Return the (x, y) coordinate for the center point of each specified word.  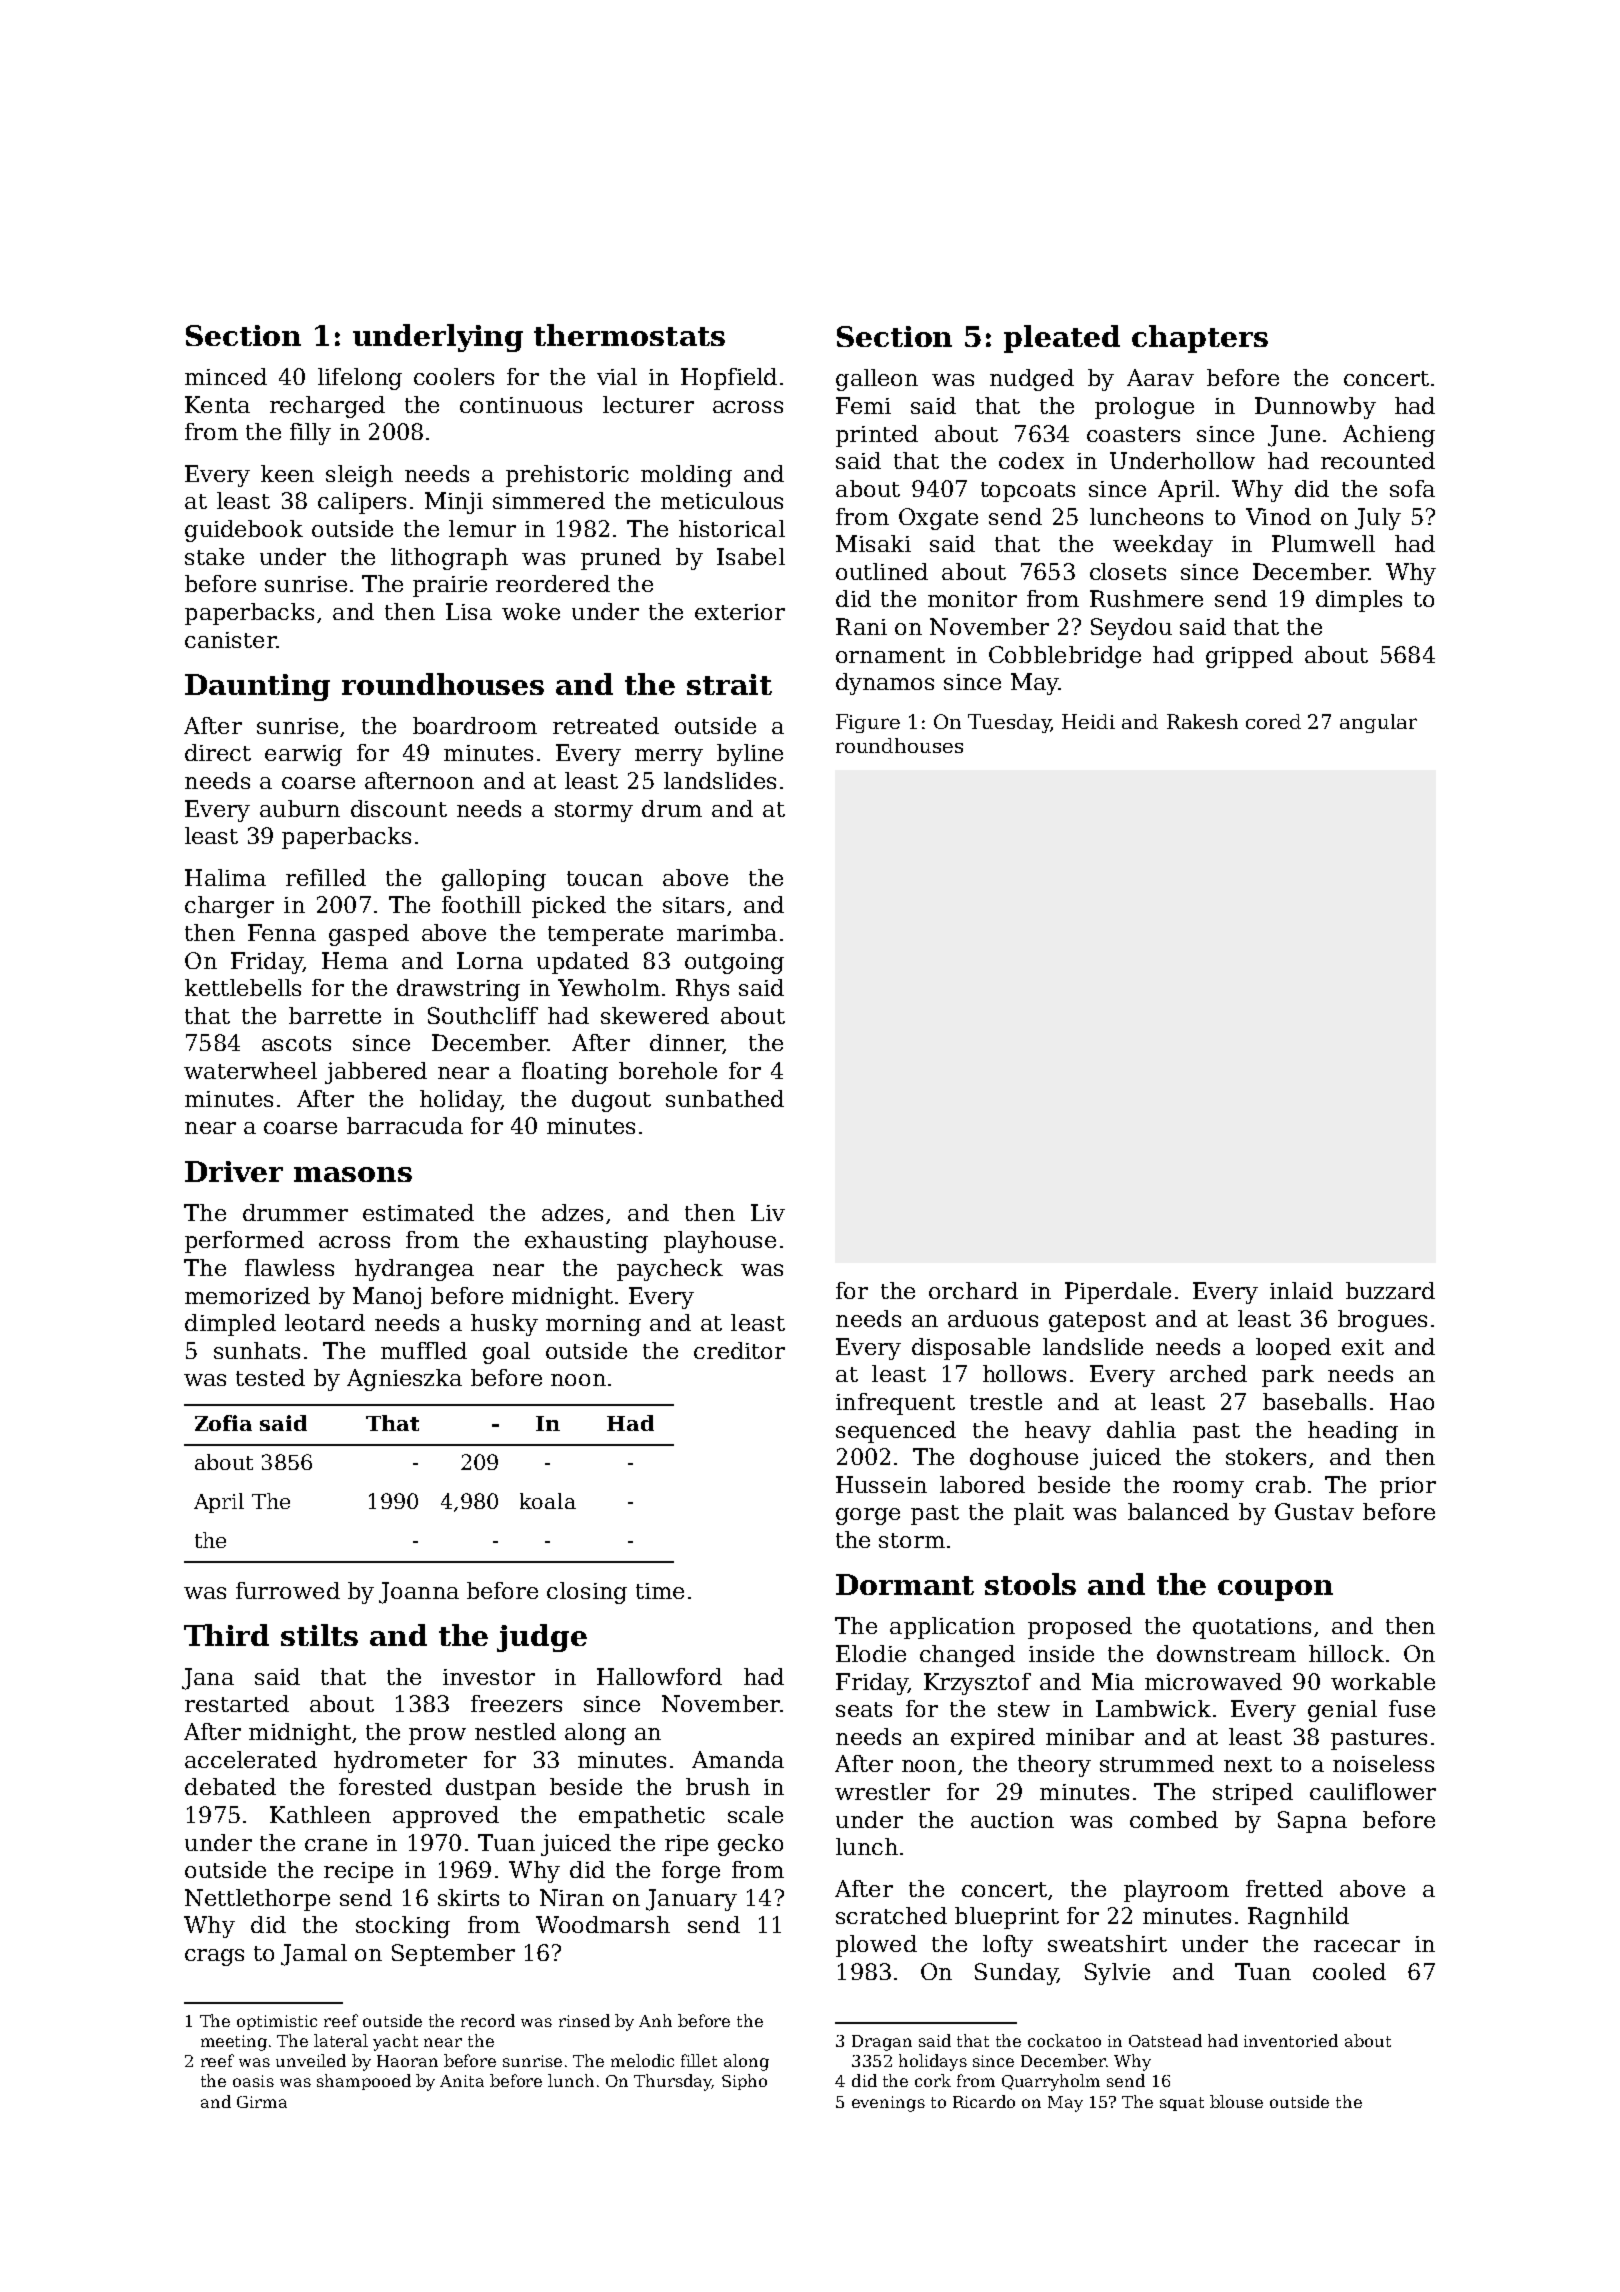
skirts (468, 1897)
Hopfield (729, 379)
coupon (1275, 1590)
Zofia (223, 1423)
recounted (1378, 460)
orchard (973, 1290)
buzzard (1390, 1290)
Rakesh (1202, 721)
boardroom (475, 725)
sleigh (359, 476)
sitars (693, 905)
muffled (424, 1350)
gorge (868, 1516)
